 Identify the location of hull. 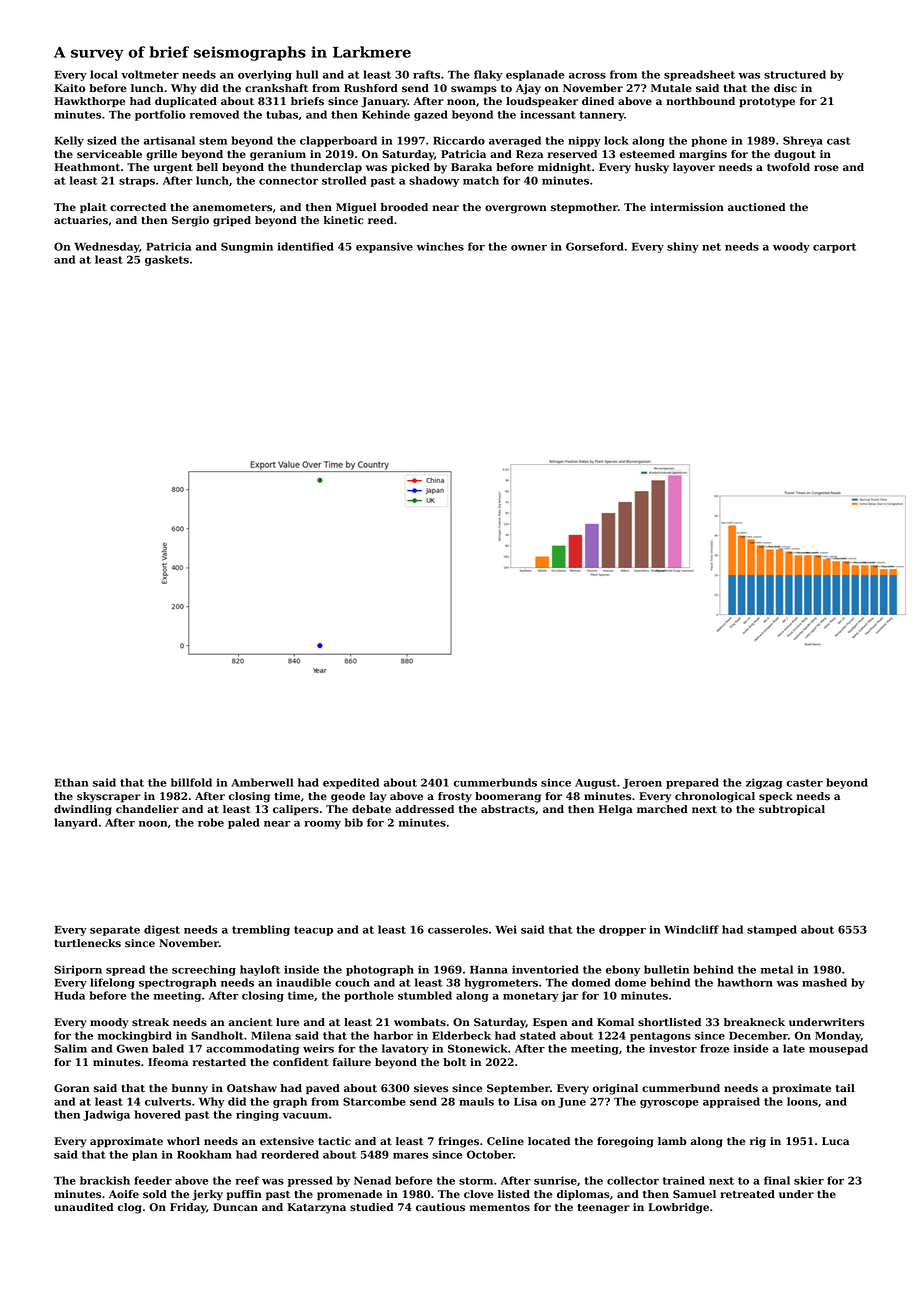
(307, 74).
